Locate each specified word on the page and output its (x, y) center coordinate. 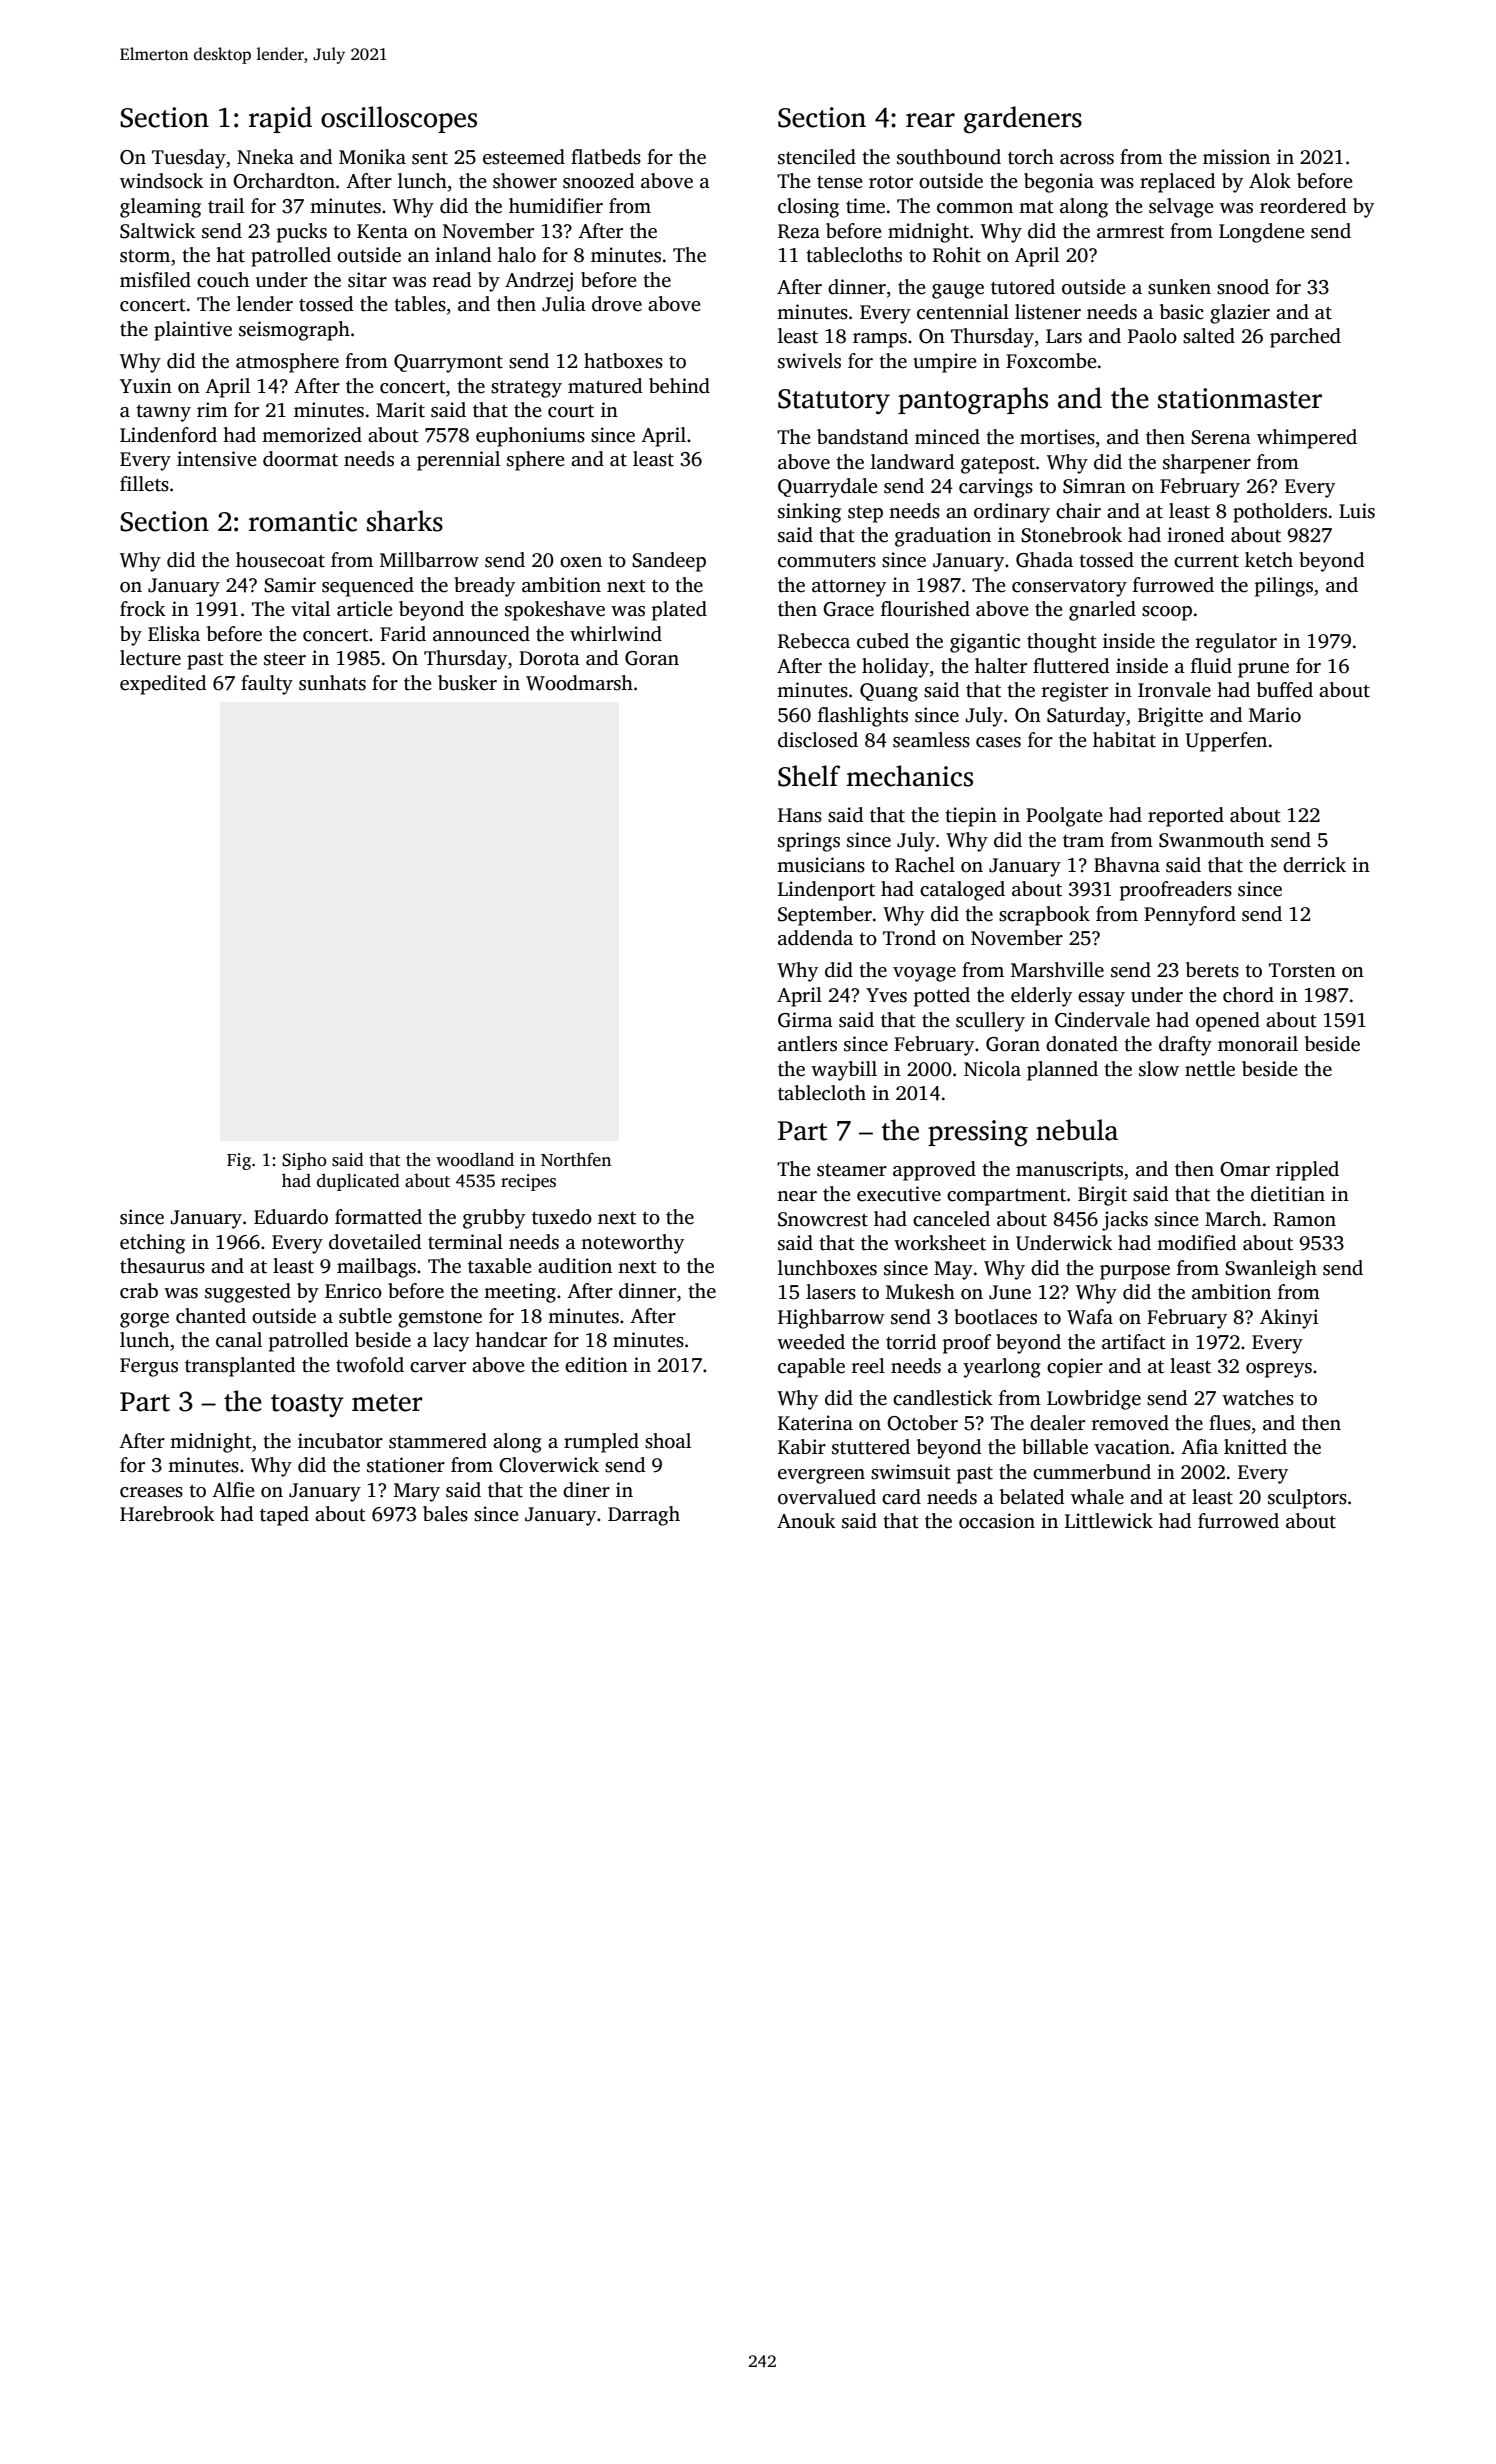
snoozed (598, 181)
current (1206, 561)
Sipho (304, 1161)
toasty (307, 1406)
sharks (405, 521)
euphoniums (530, 437)
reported (1186, 817)
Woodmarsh (579, 683)
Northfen (576, 1159)
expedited (163, 685)
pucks (302, 233)
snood (1243, 287)
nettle (1210, 1069)
